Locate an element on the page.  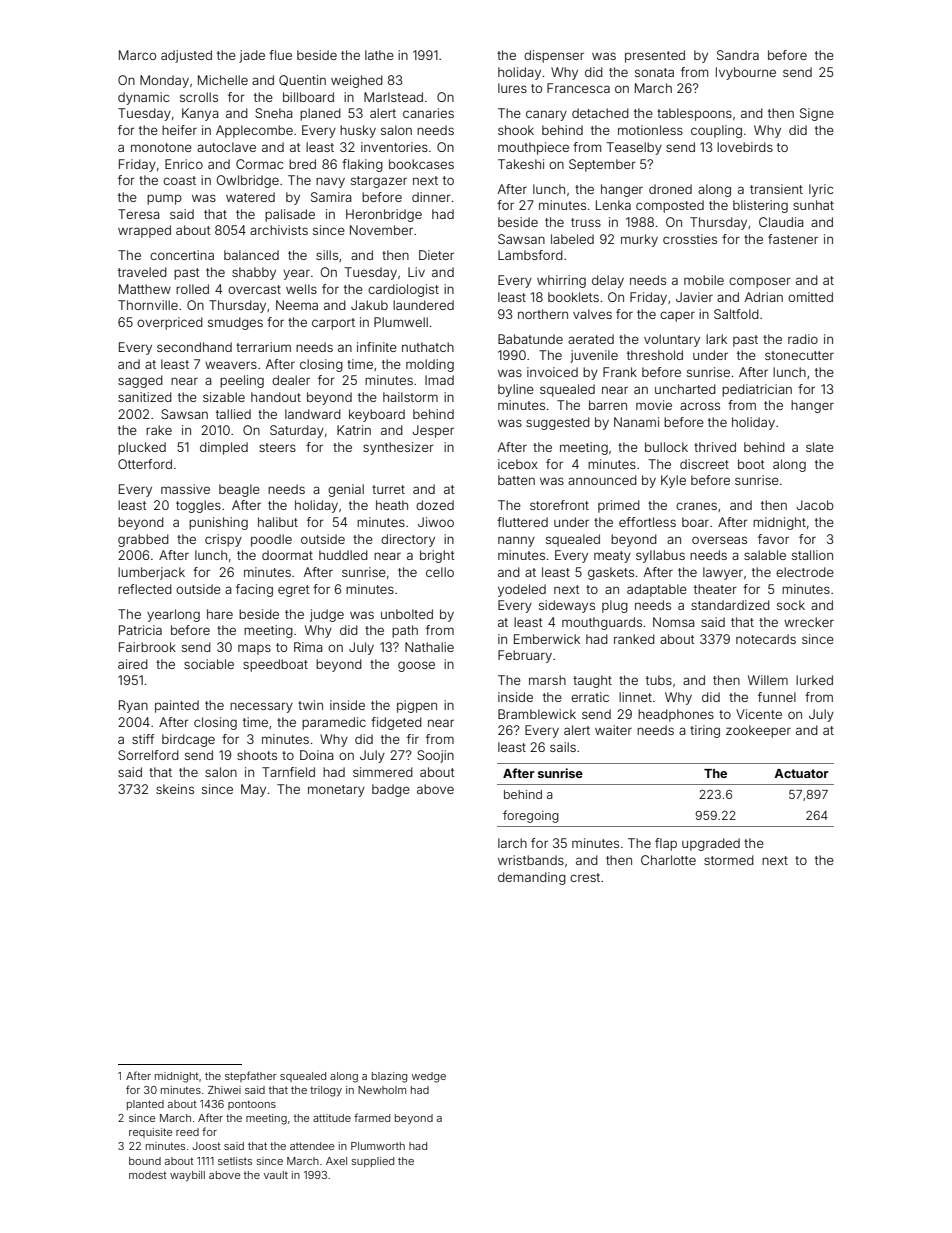
stormed is located at coordinates (729, 860).
